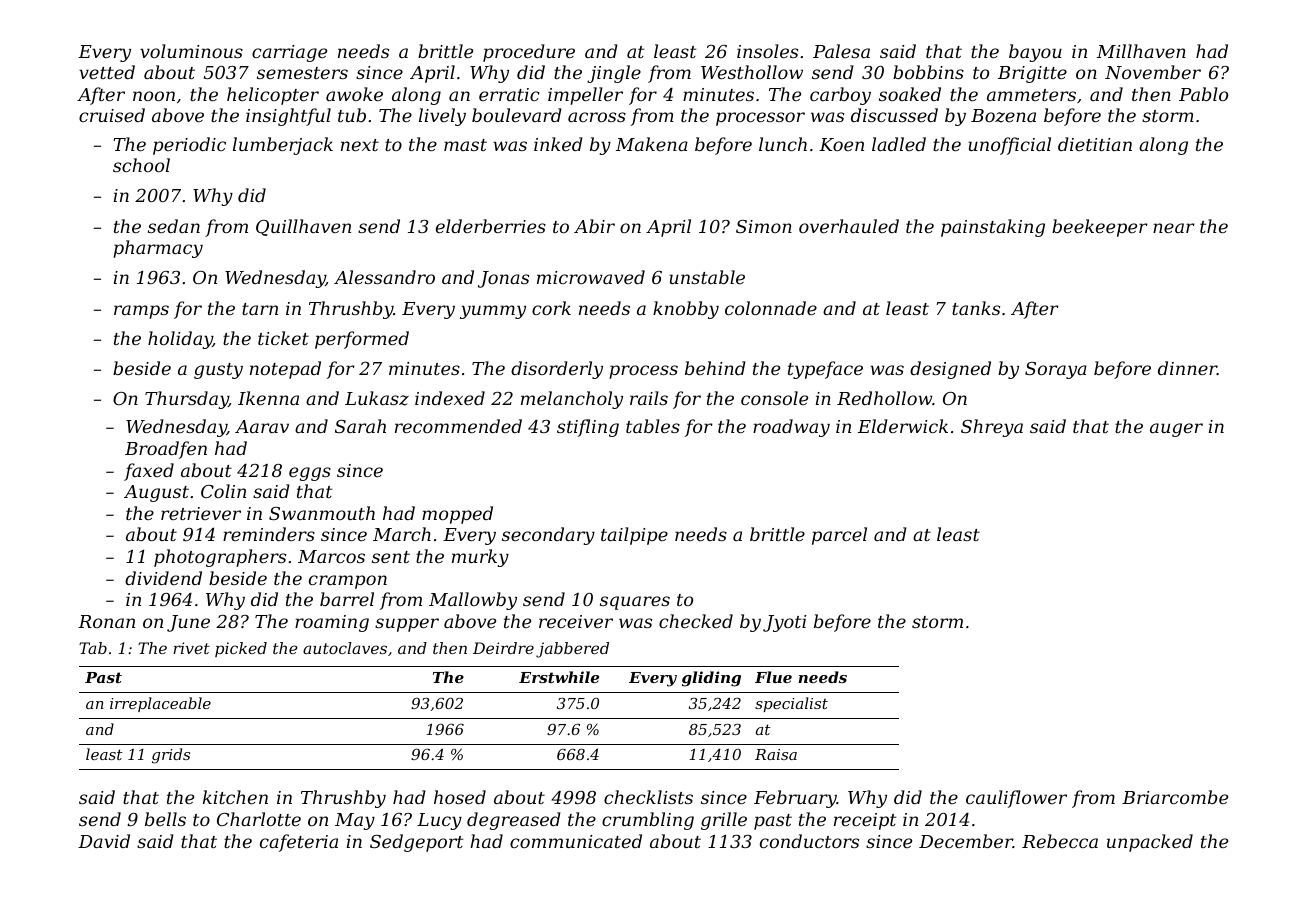  Describe the element at coordinates (839, 536) in the screenshot. I see `parcel` at that location.
